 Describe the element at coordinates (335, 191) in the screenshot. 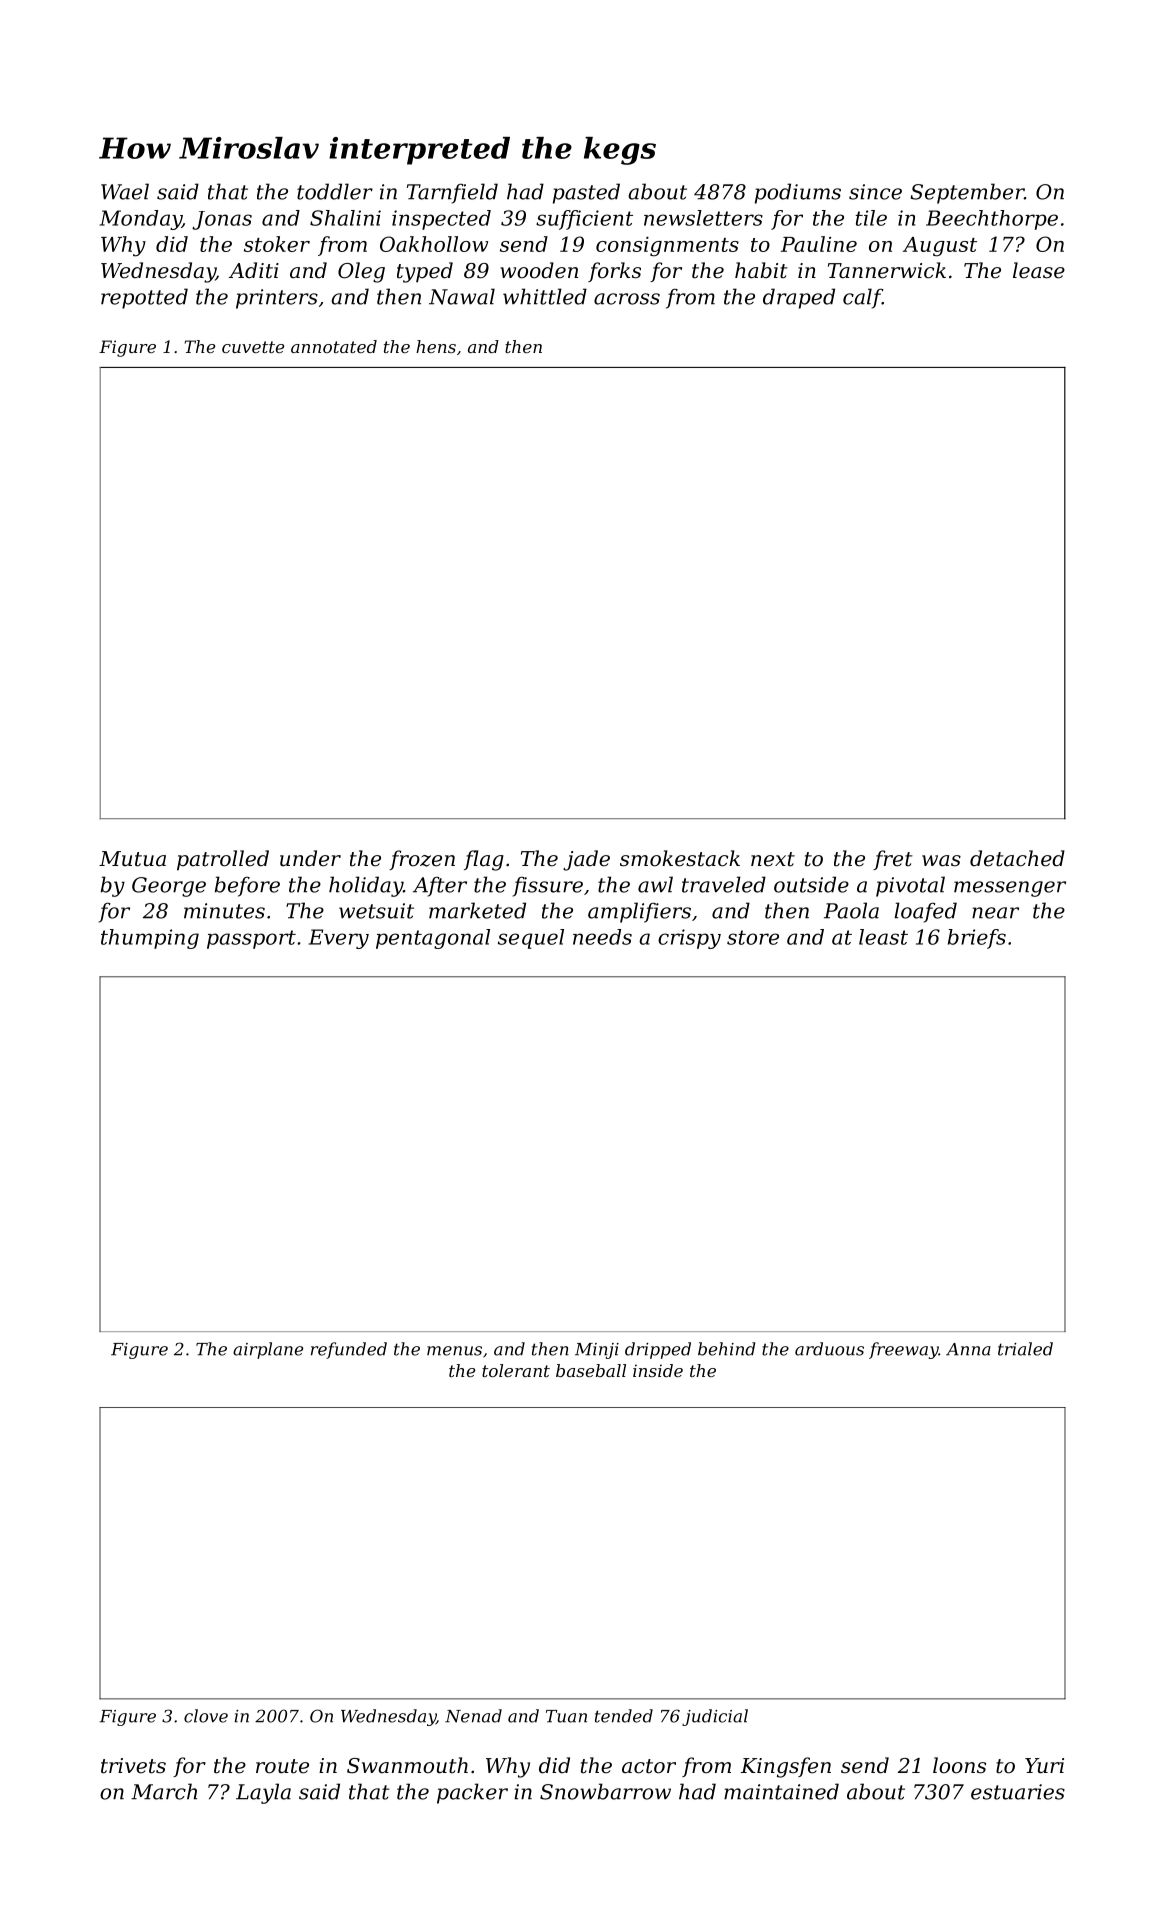

I see `toddler` at that location.
